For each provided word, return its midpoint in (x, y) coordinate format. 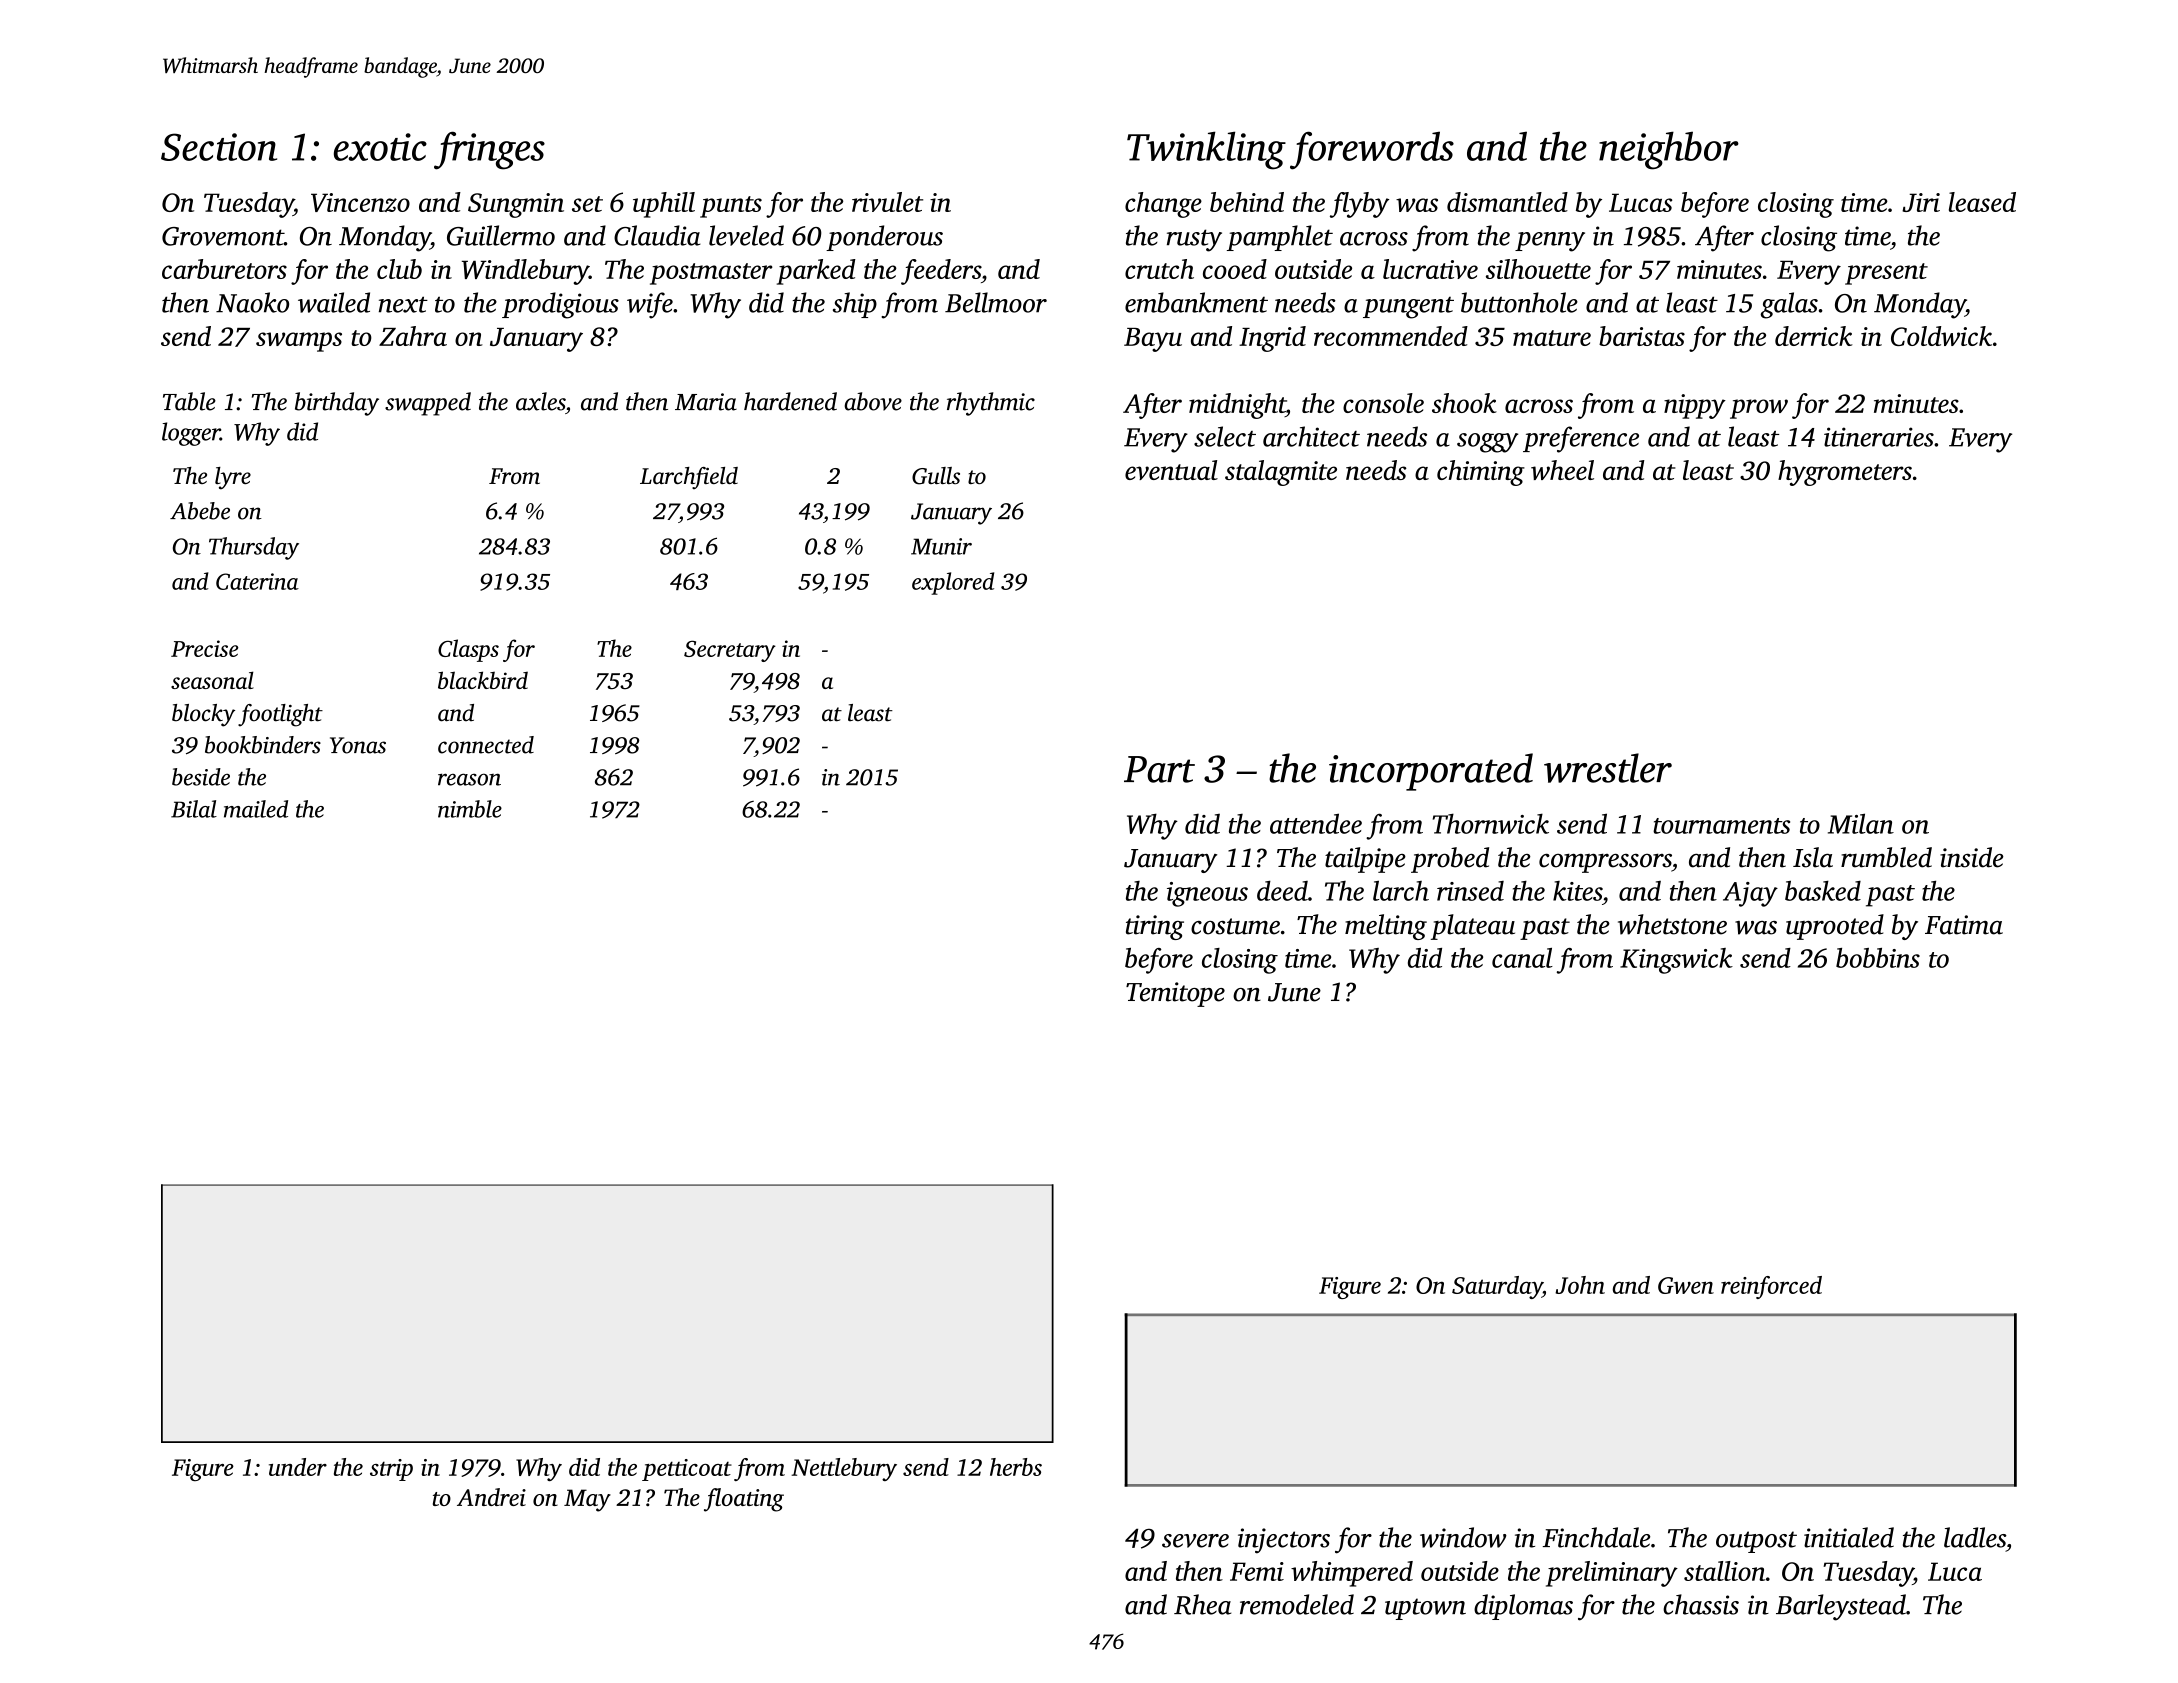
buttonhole (1519, 302)
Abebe (200, 511)
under (298, 1467)
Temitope (1175, 994)
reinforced (1771, 1287)
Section (219, 147)
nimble (470, 809)
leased (1982, 202)
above (873, 401)
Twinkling (1206, 150)
